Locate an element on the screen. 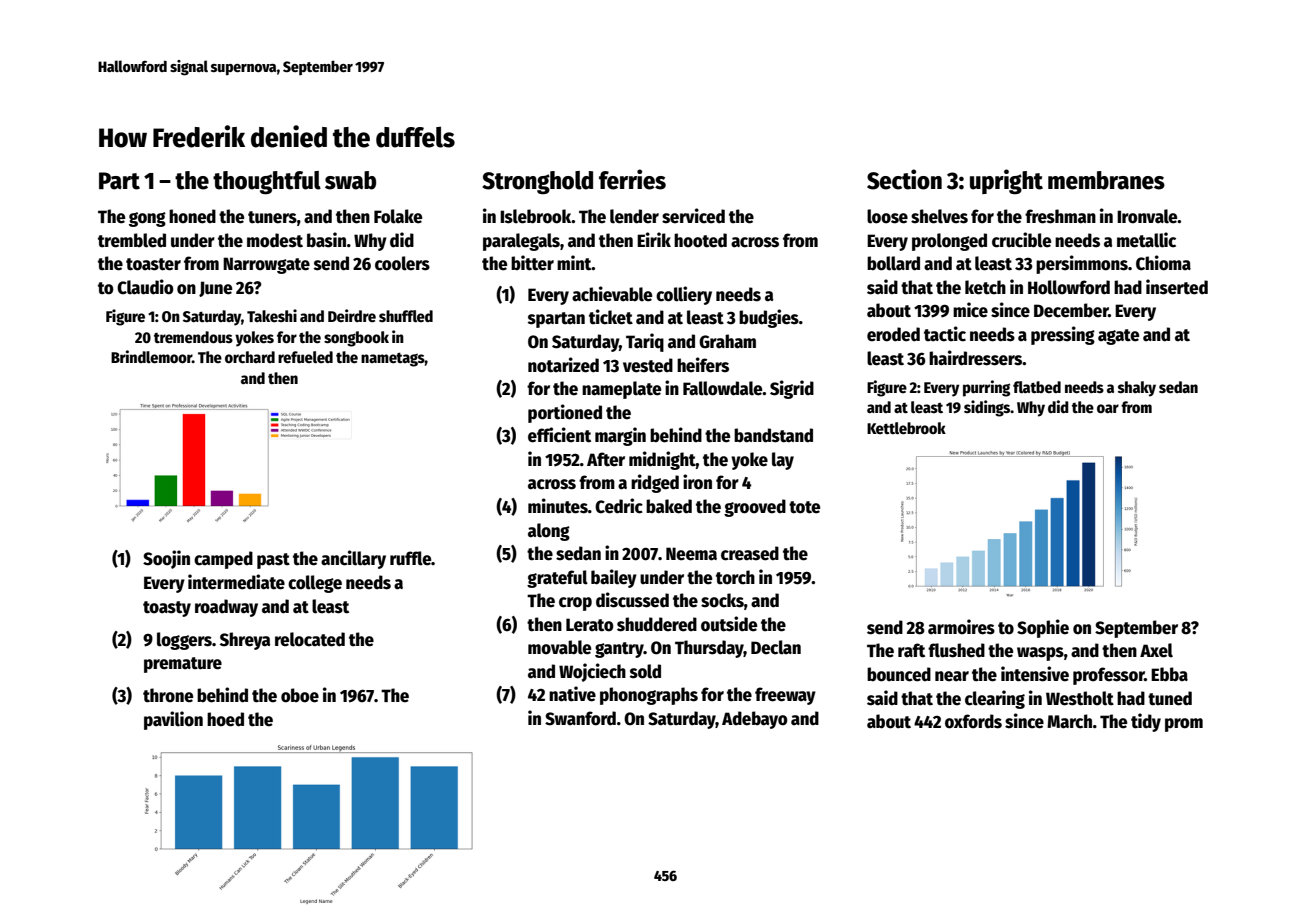 Image resolution: width=1308 pixels, height=924 pixels. Hollowford is located at coordinates (1069, 287).
